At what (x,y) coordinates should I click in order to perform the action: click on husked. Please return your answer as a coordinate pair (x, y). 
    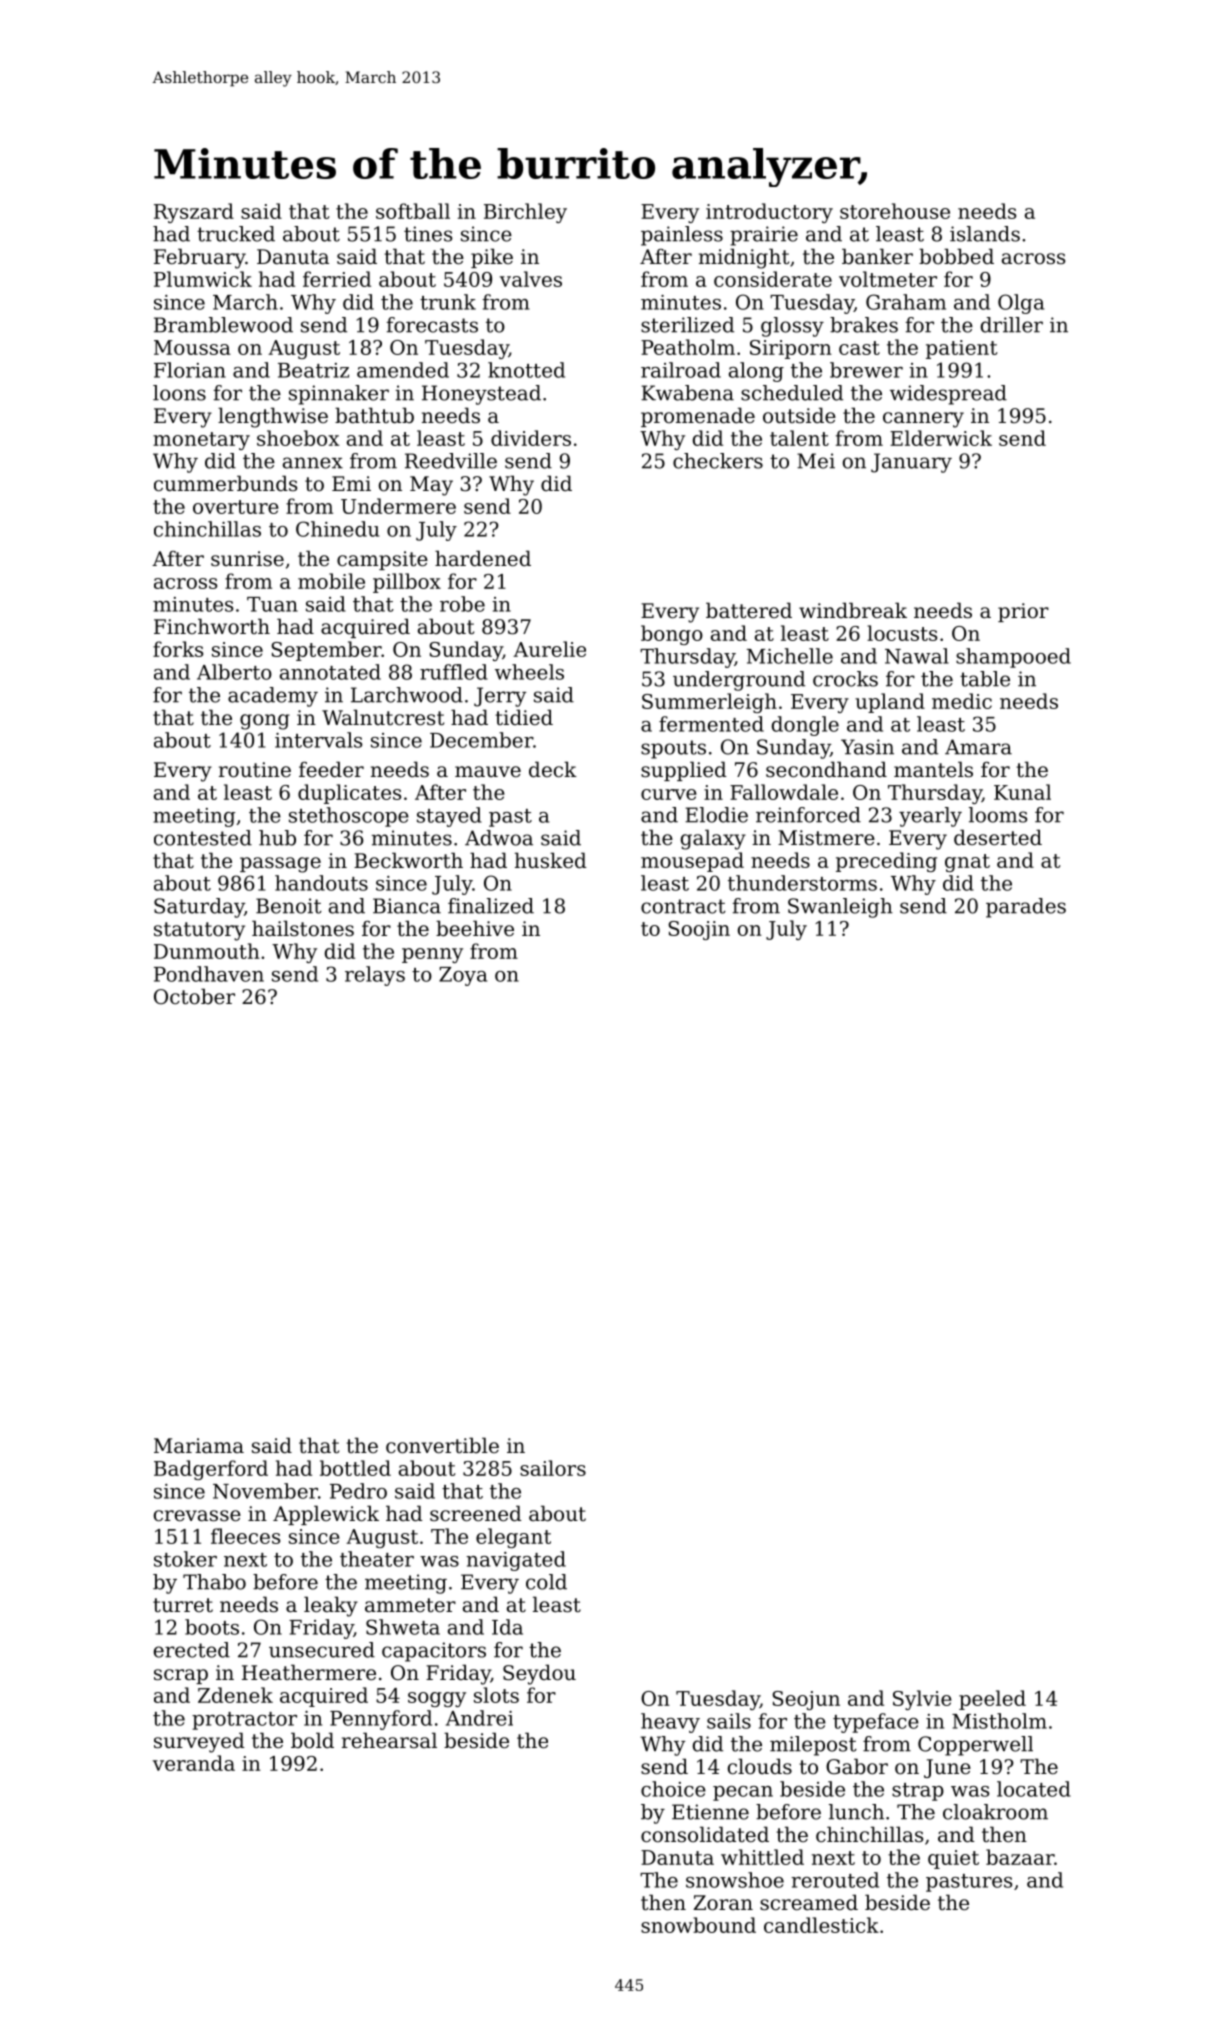
    Looking at the image, I should click on (551, 860).
